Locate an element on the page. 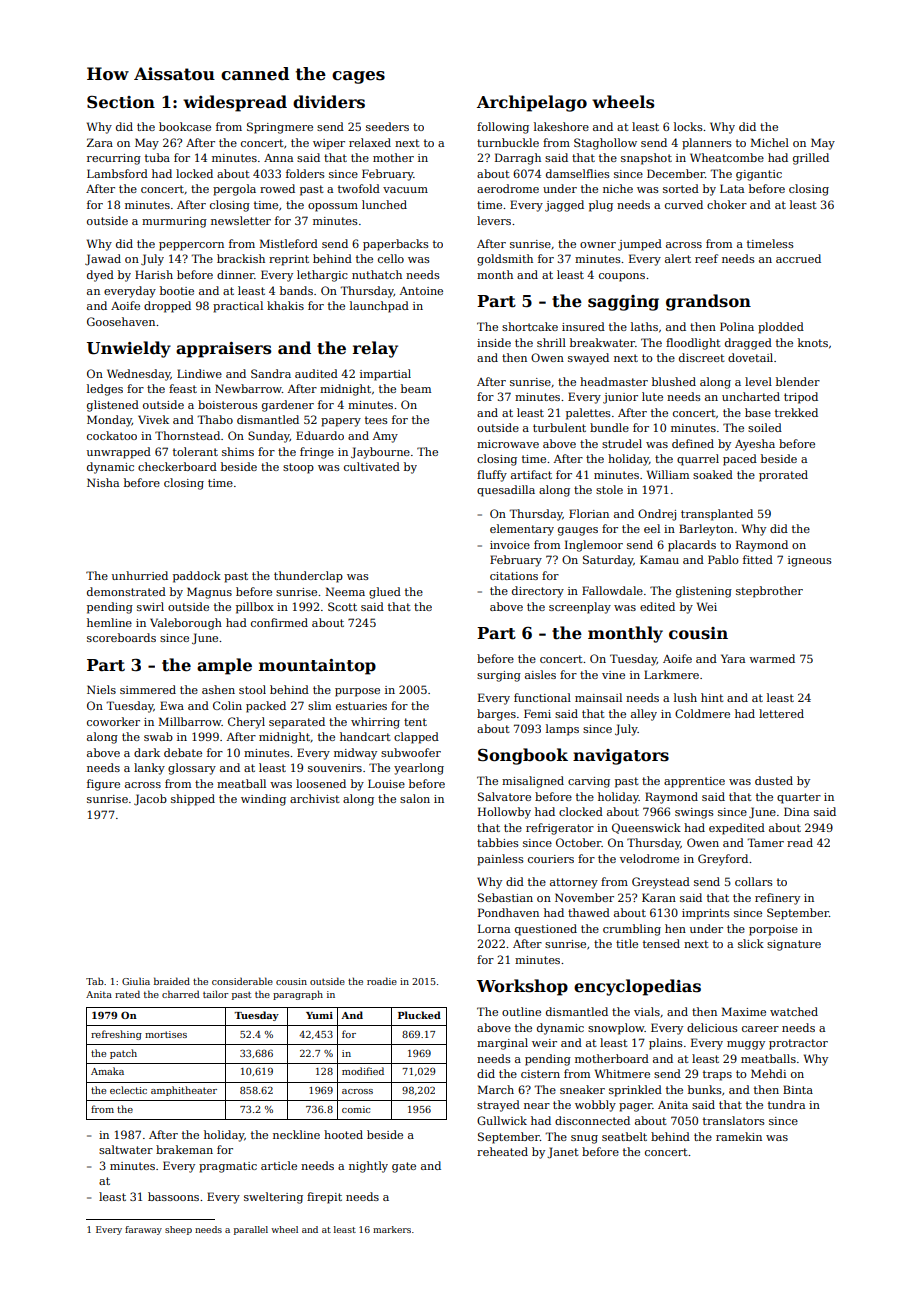 This page has width=924, height=1308. navigators is located at coordinates (621, 757).
